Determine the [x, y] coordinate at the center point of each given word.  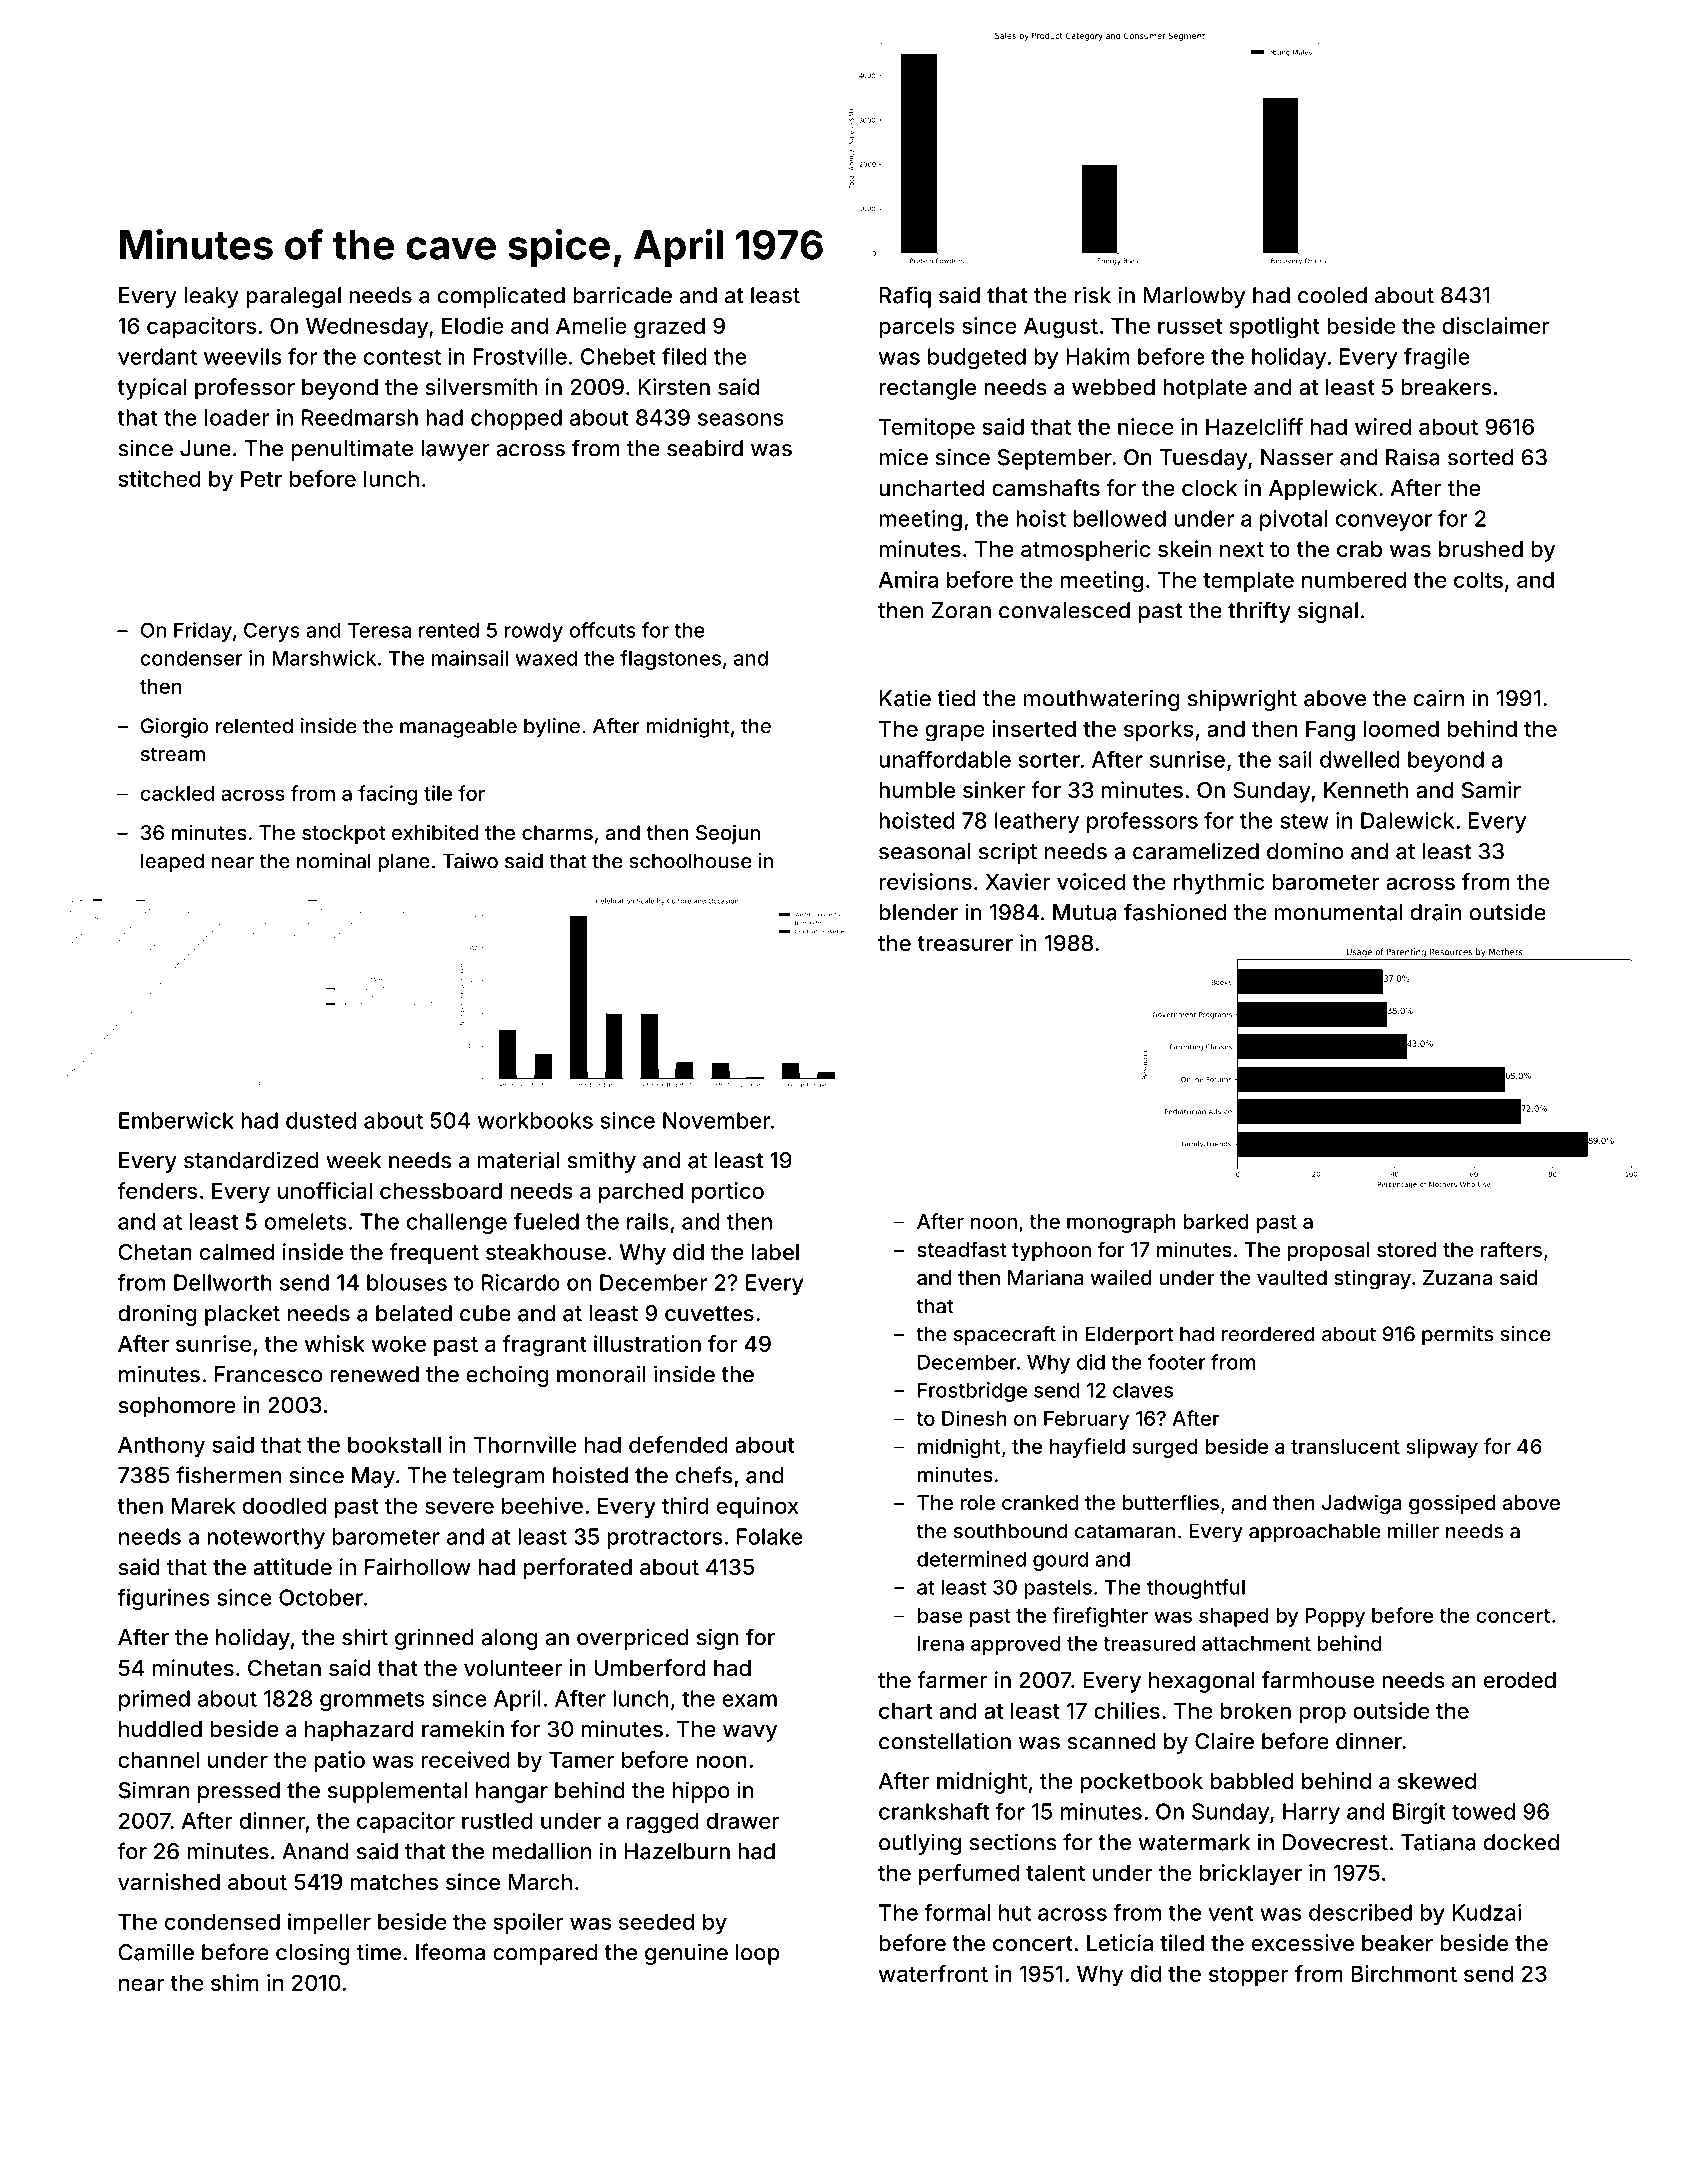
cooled [1332, 295]
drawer [743, 1820]
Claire [1224, 1741]
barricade [622, 295]
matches [394, 1882]
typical [152, 389]
